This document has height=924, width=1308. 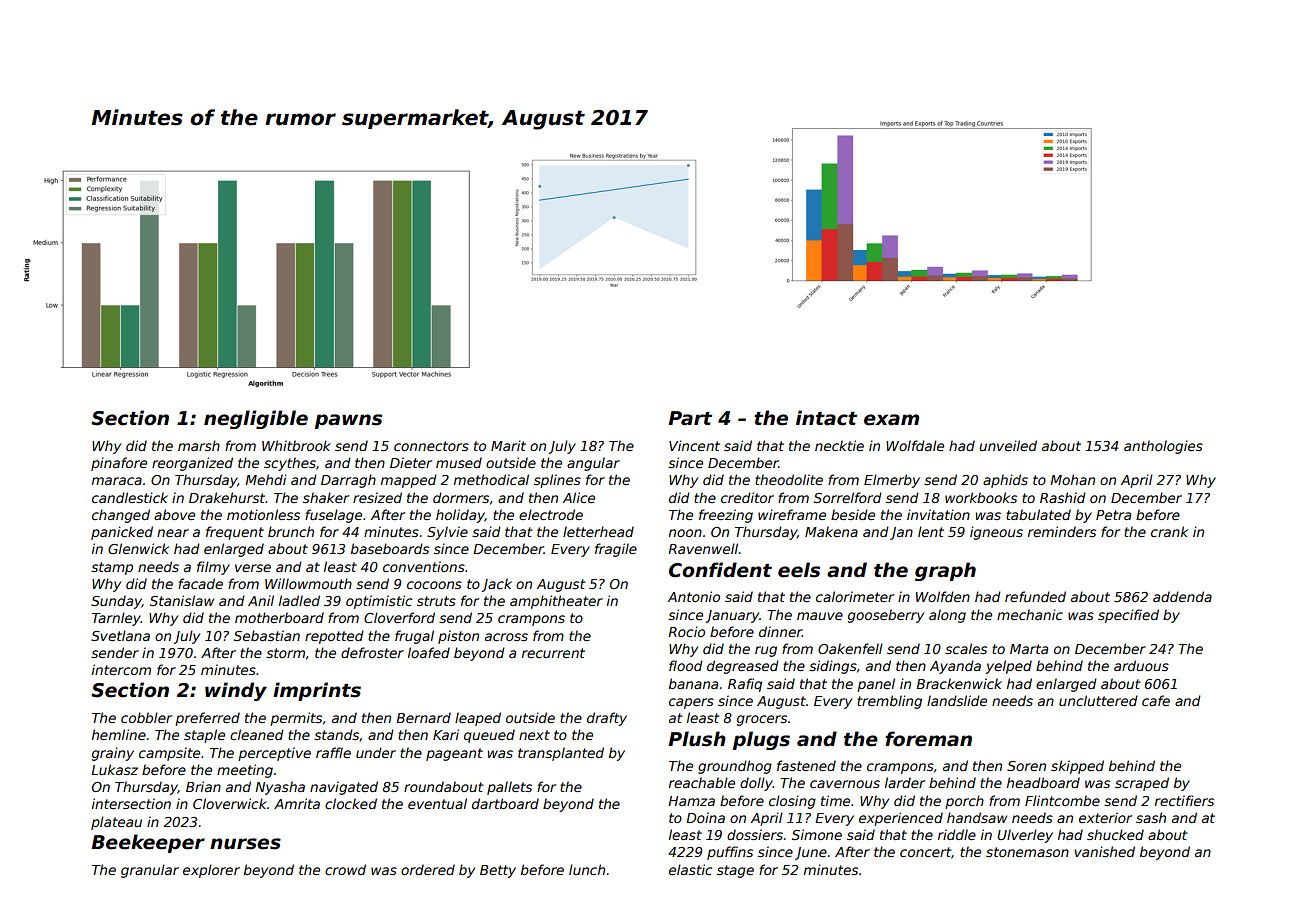 What do you see at coordinates (256, 419) in the document?
I see `negligible` at bounding box center [256, 419].
